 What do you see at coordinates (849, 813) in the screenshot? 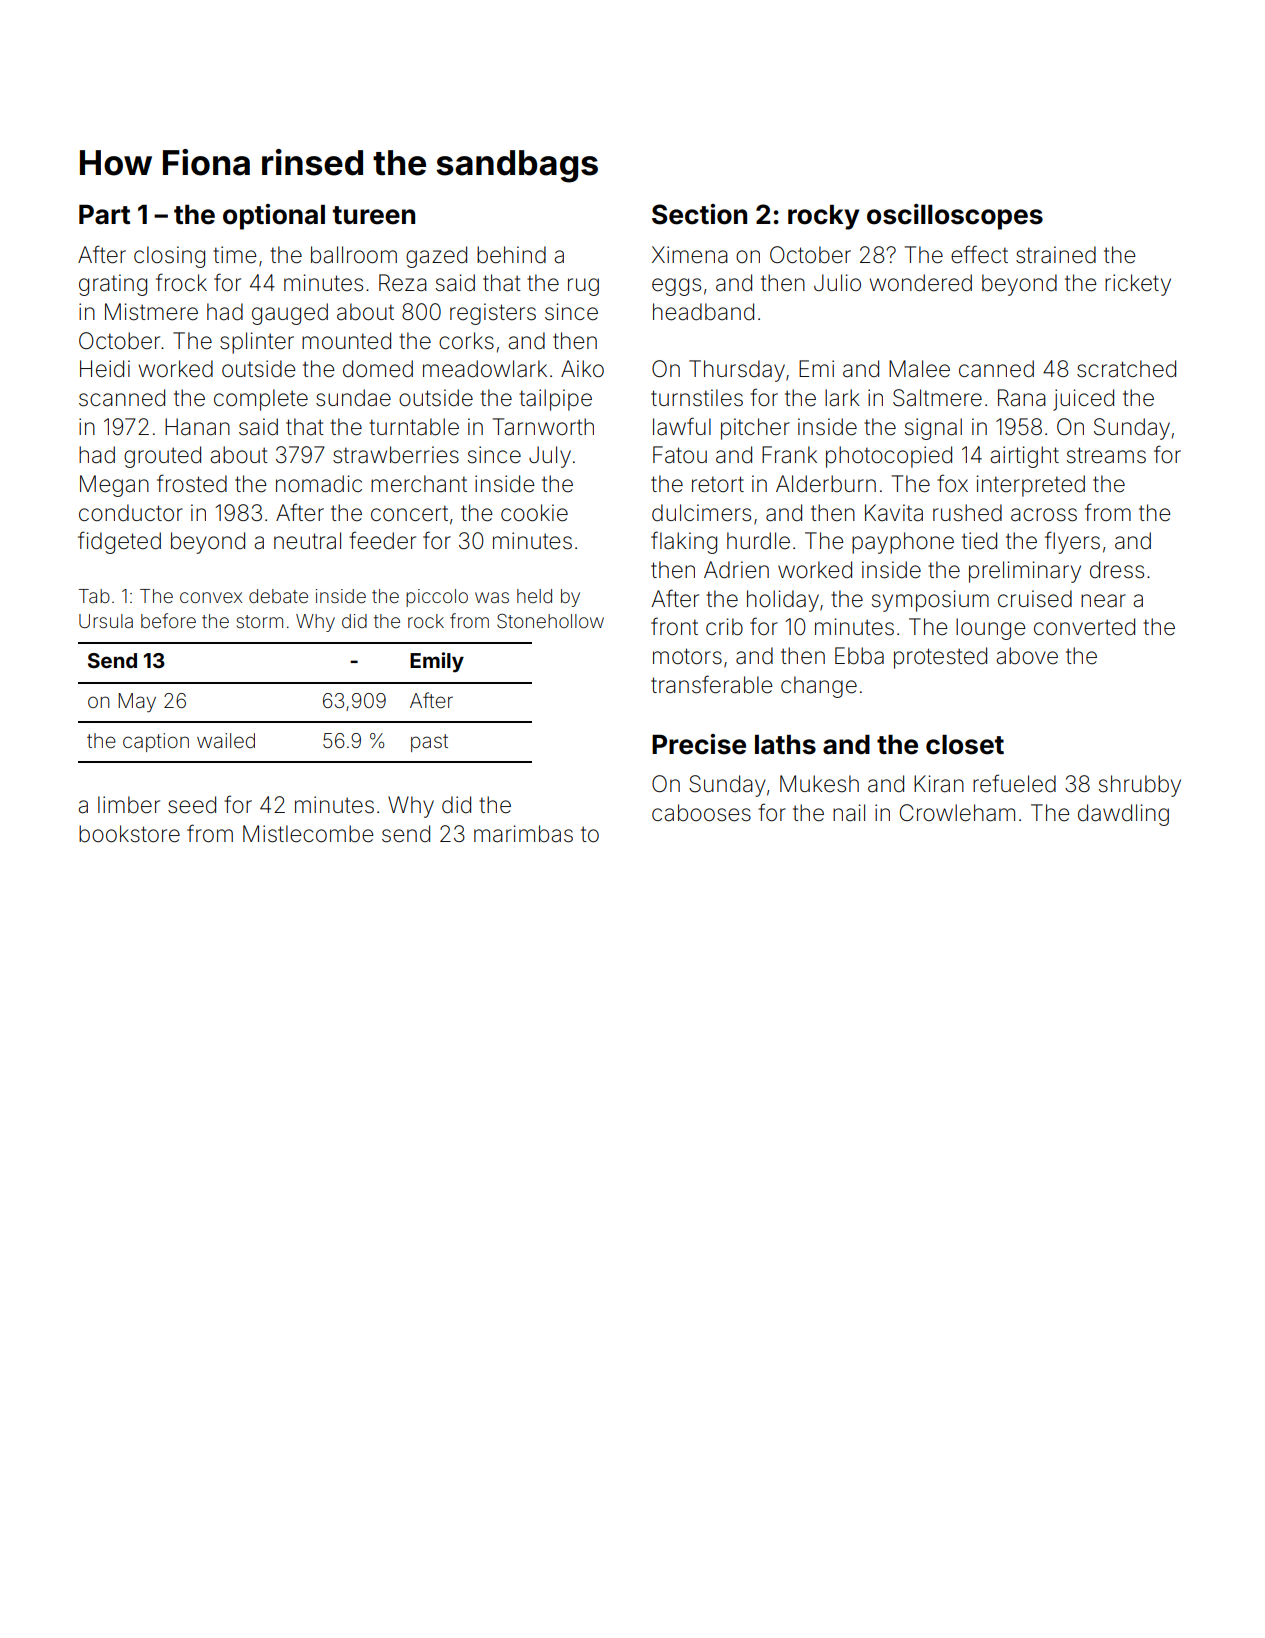
I see `nail` at bounding box center [849, 813].
